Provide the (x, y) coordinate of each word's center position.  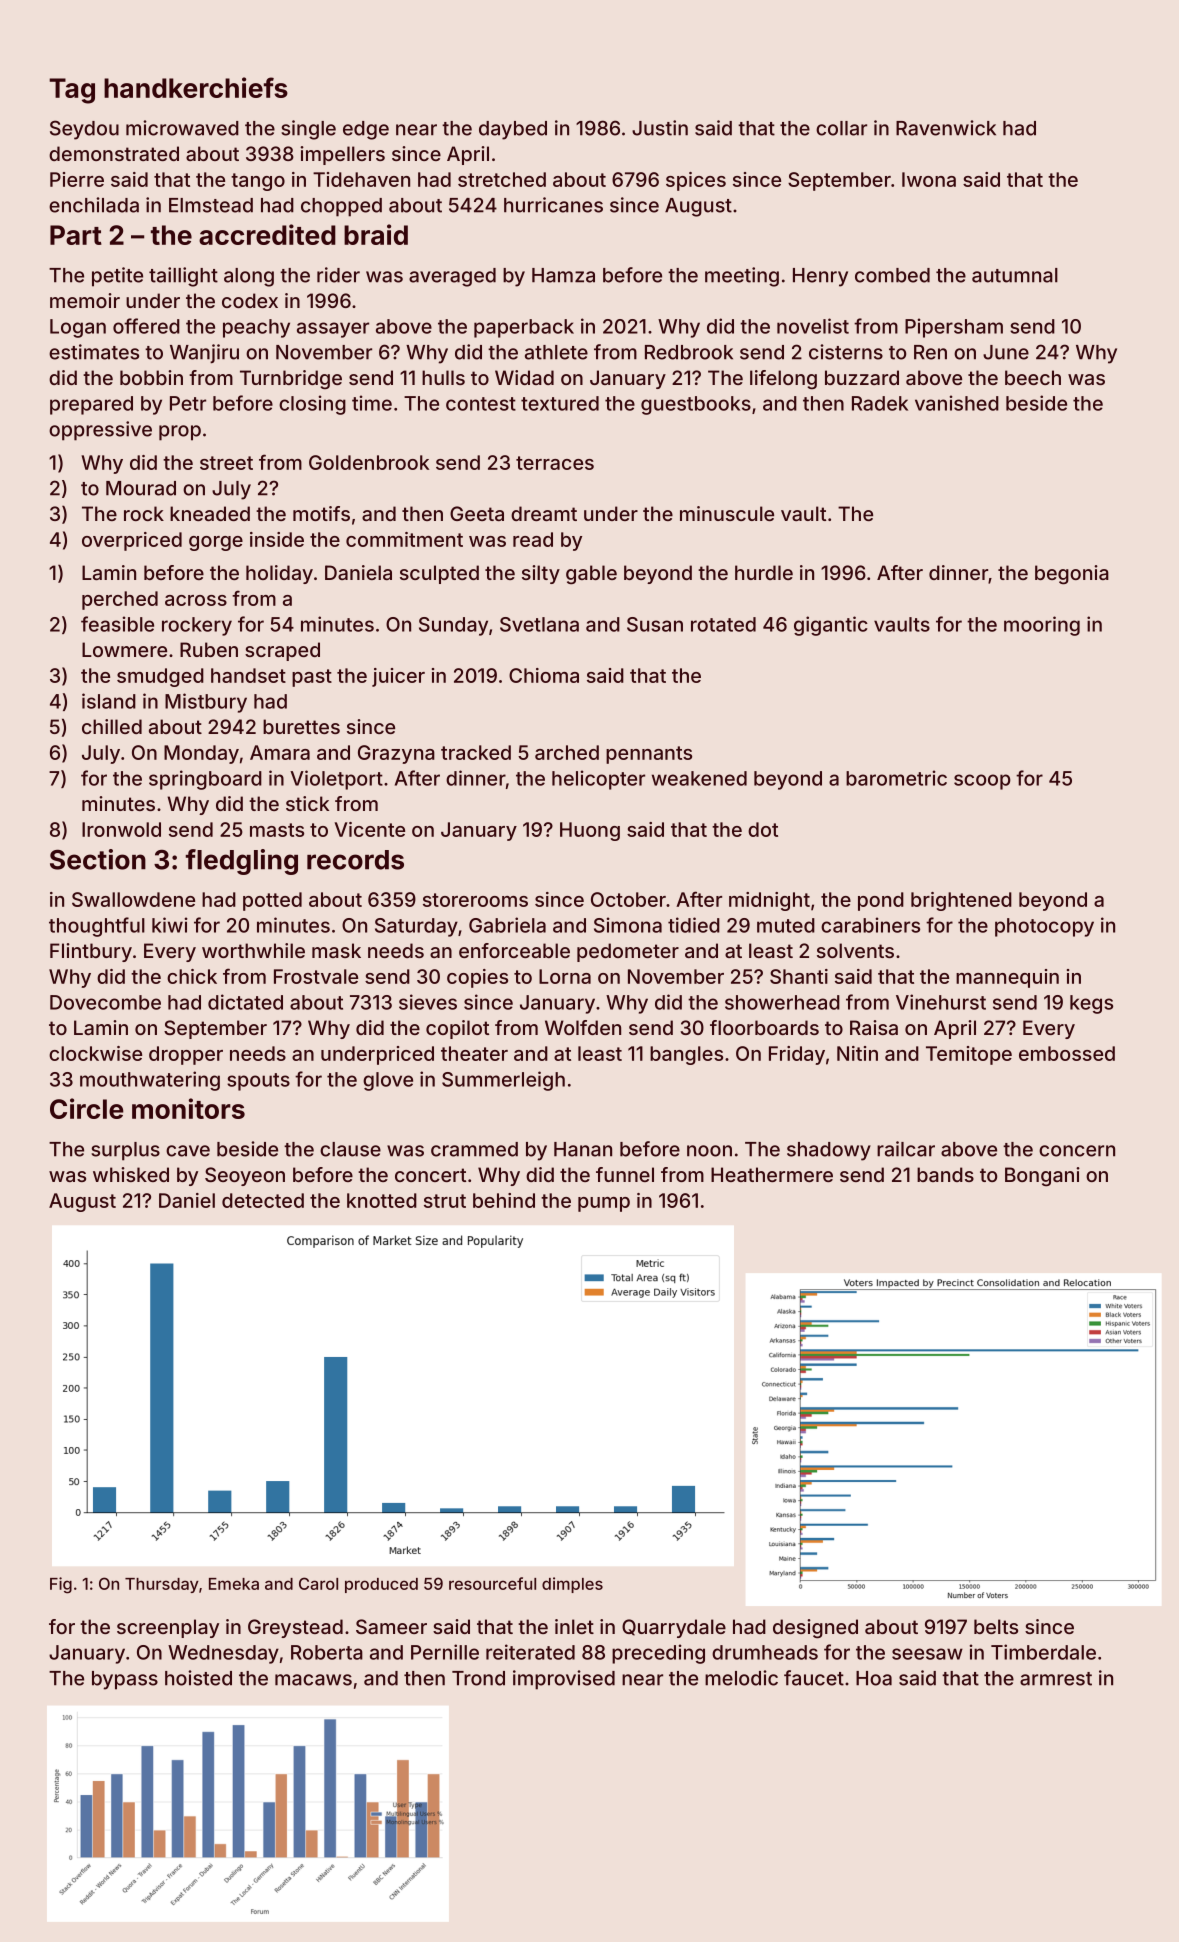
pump (604, 1204)
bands (945, 1174)
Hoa (874, 1678)
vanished (957, 403)
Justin (660, 128)
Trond (478, 1678)
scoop (982, 782)
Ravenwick (946, 128)
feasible (117, 624)
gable (591, 575)
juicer (398, 677)
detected (263, 1200)
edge (366, 130)
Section (98, 859)
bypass (125, 1680)
